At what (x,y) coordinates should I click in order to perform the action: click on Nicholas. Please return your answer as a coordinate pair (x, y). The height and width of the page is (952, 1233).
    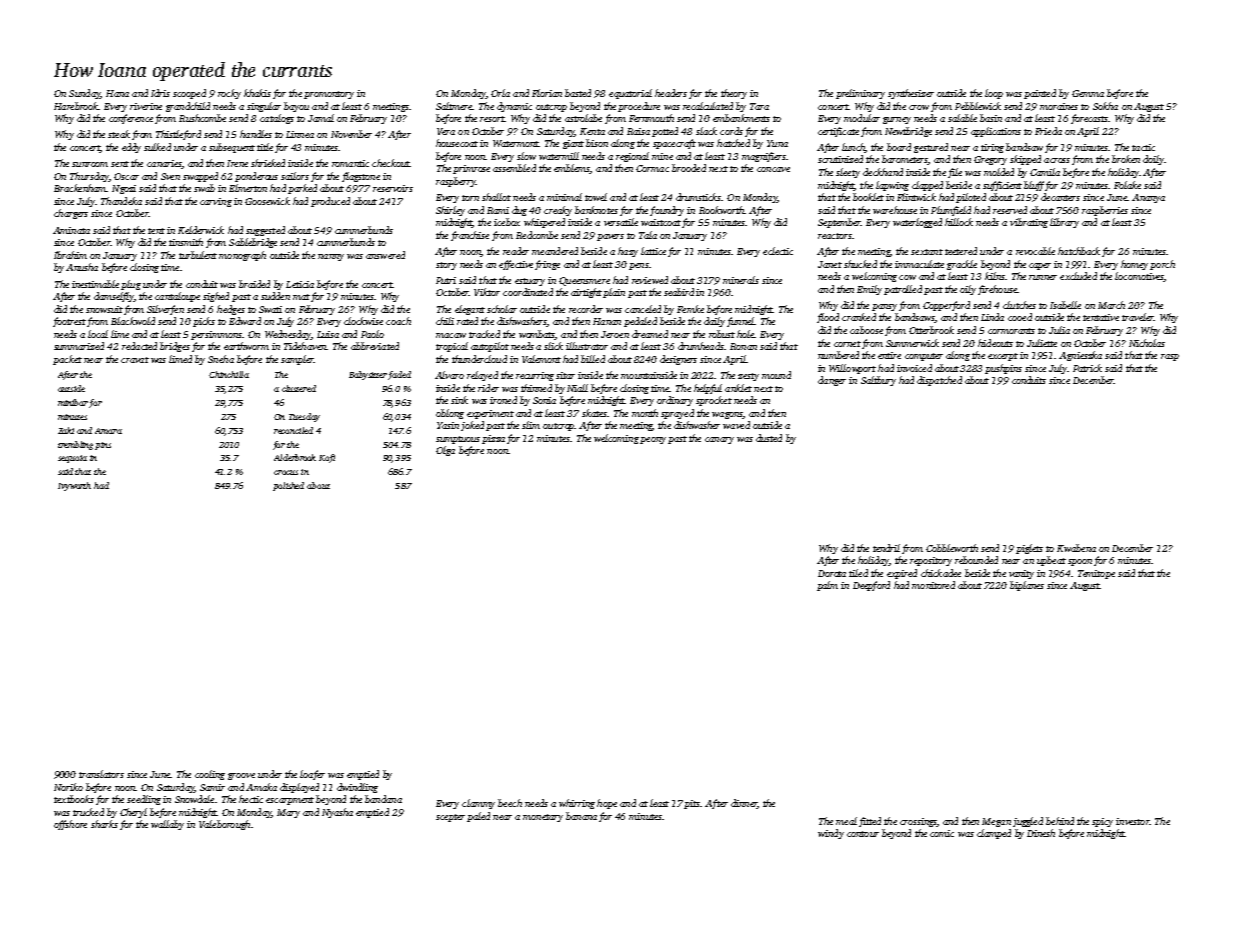
    Looking at the image, I should click on (1147, 343).
